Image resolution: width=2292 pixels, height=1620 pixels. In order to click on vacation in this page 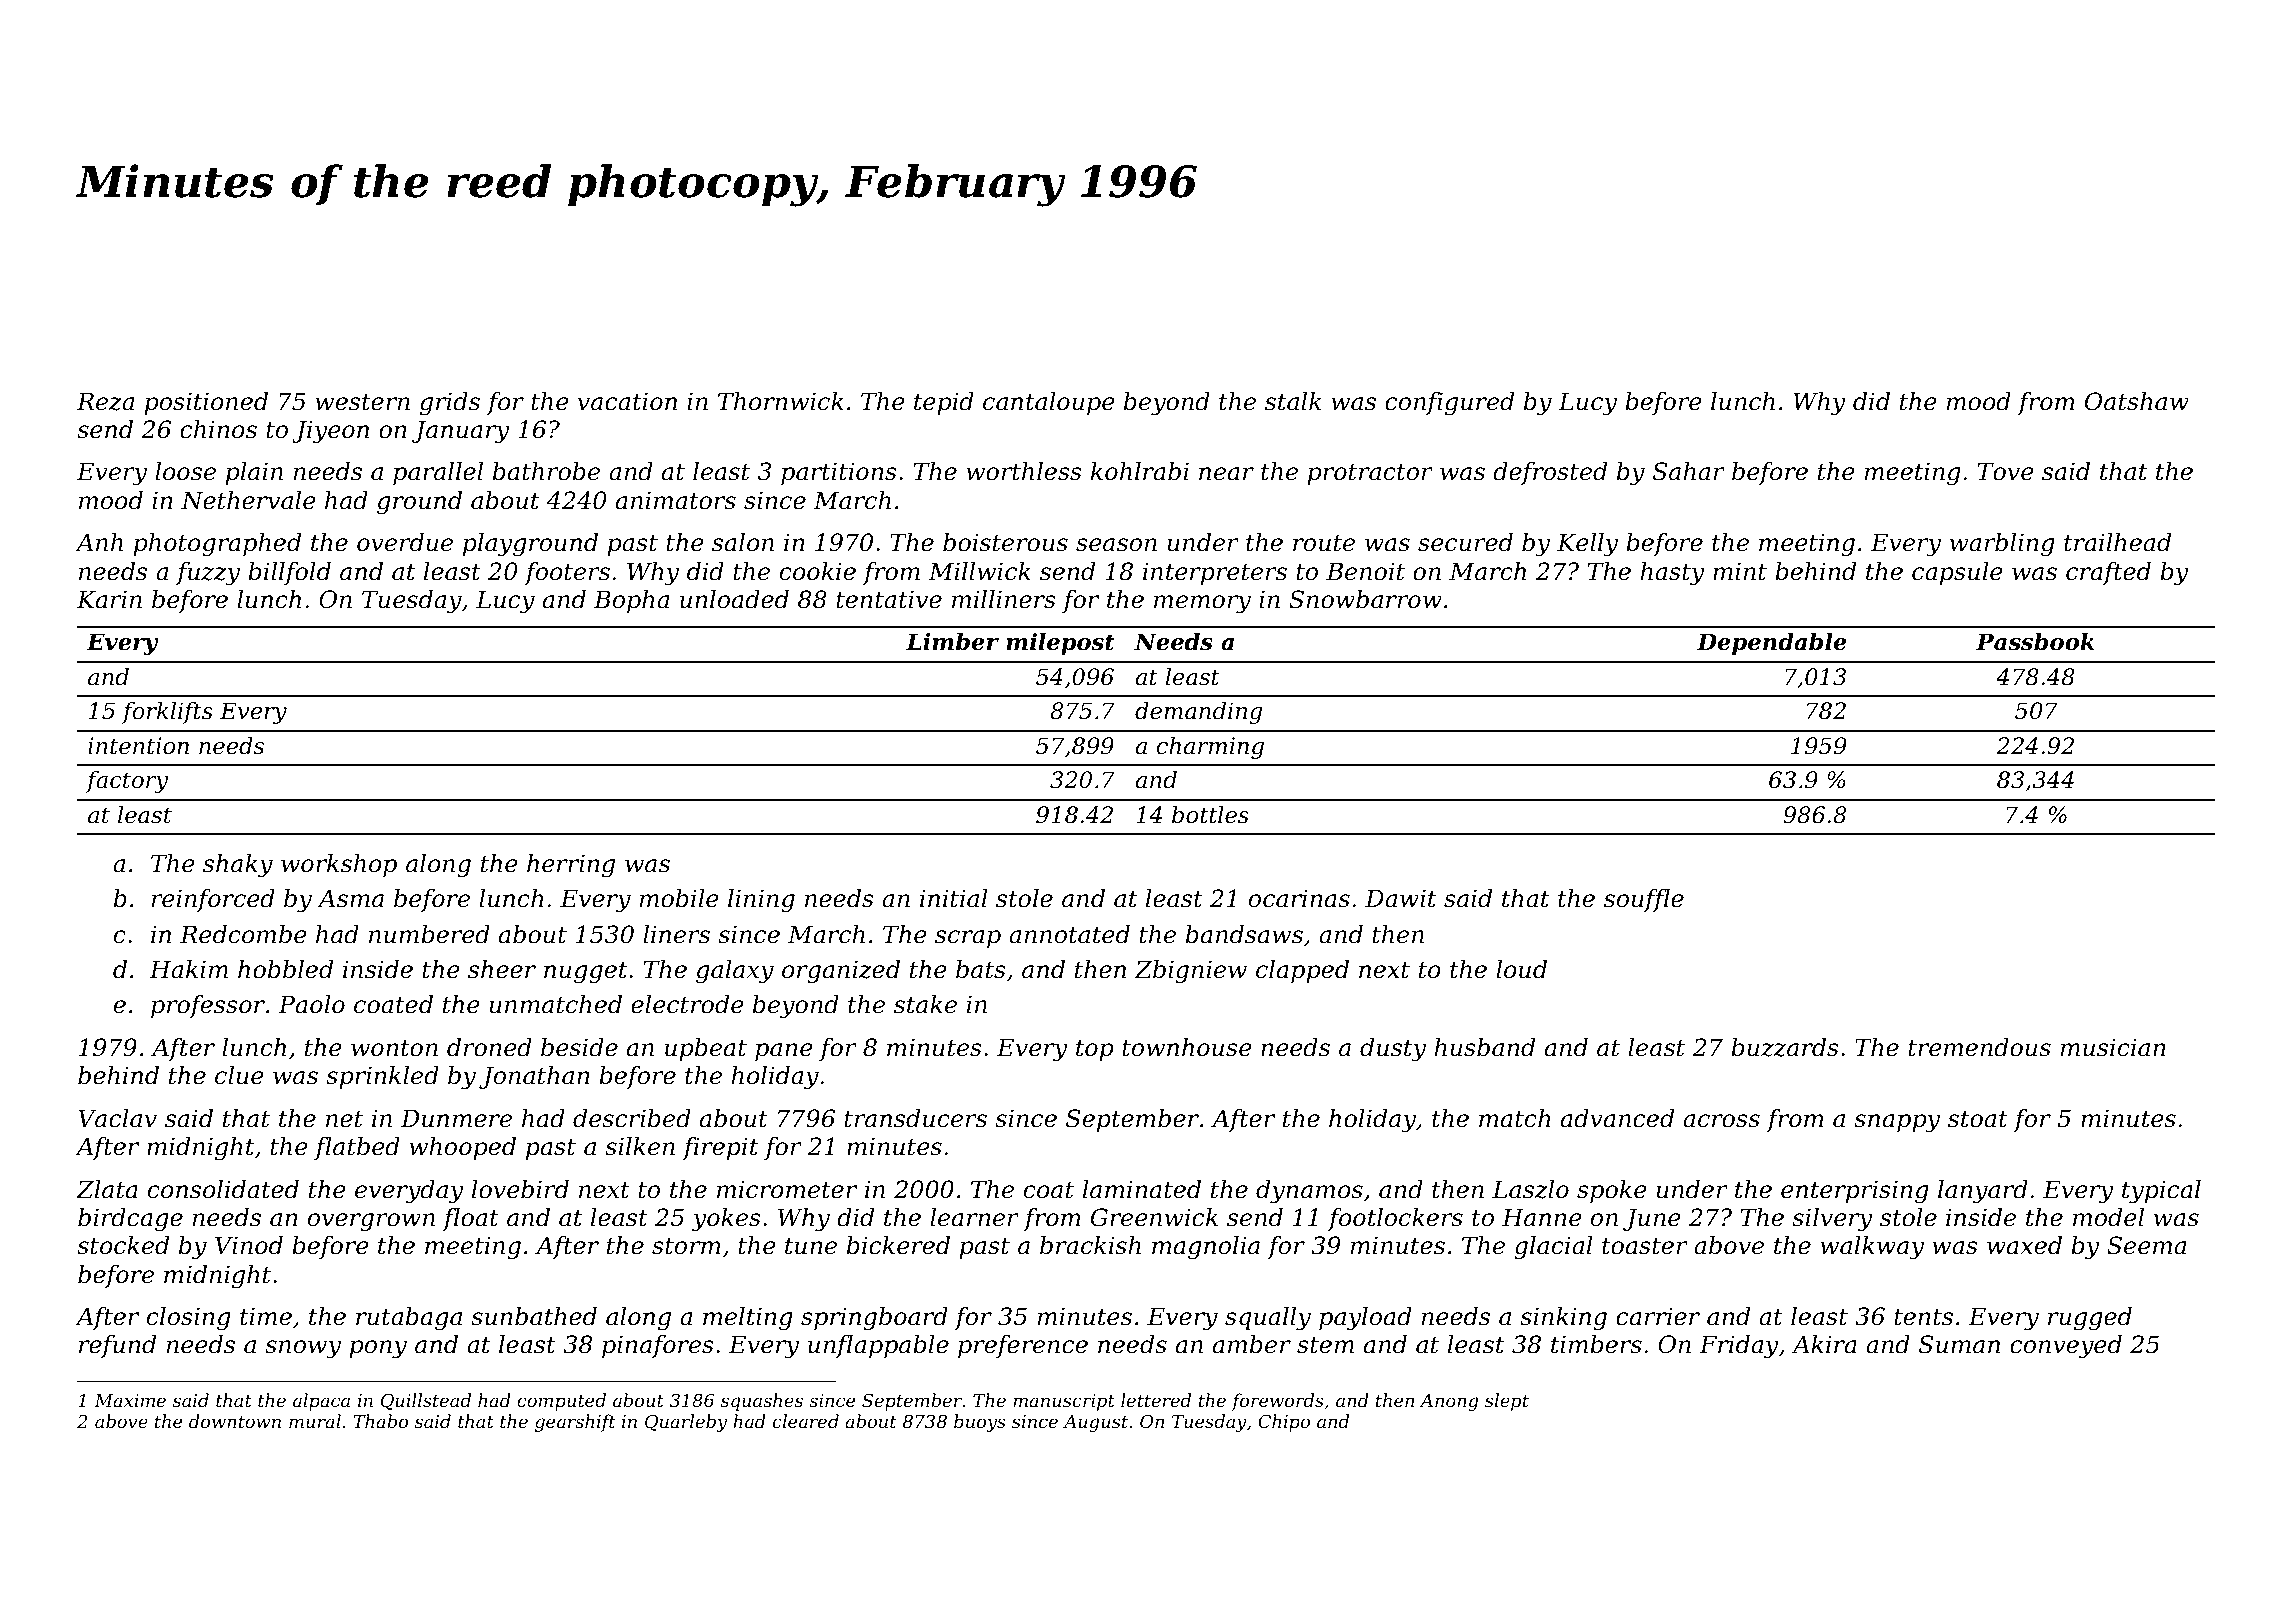, I will do `click(627, 401)`.
